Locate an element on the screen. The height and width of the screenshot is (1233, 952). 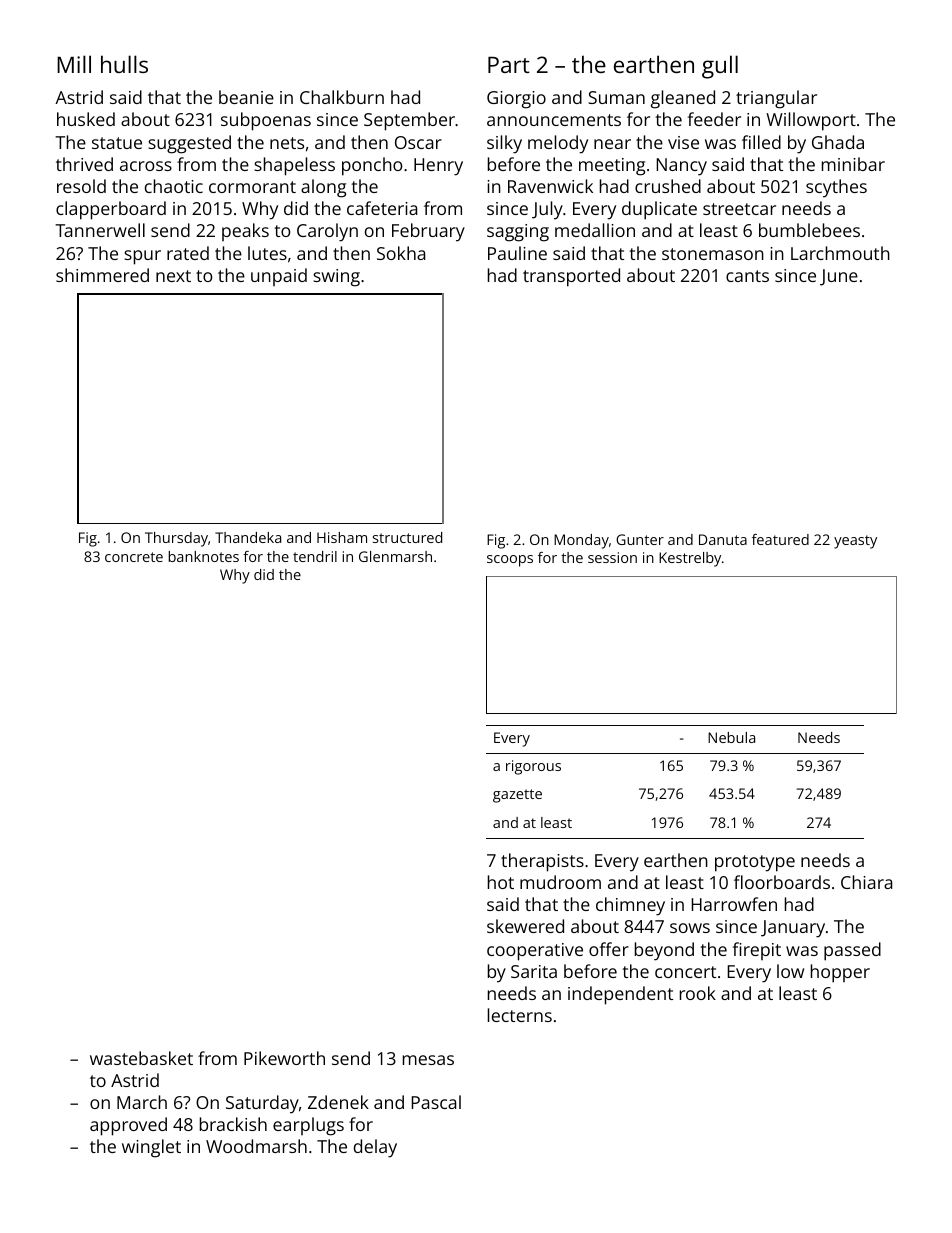
resold is located at coordinates (81, 186).
